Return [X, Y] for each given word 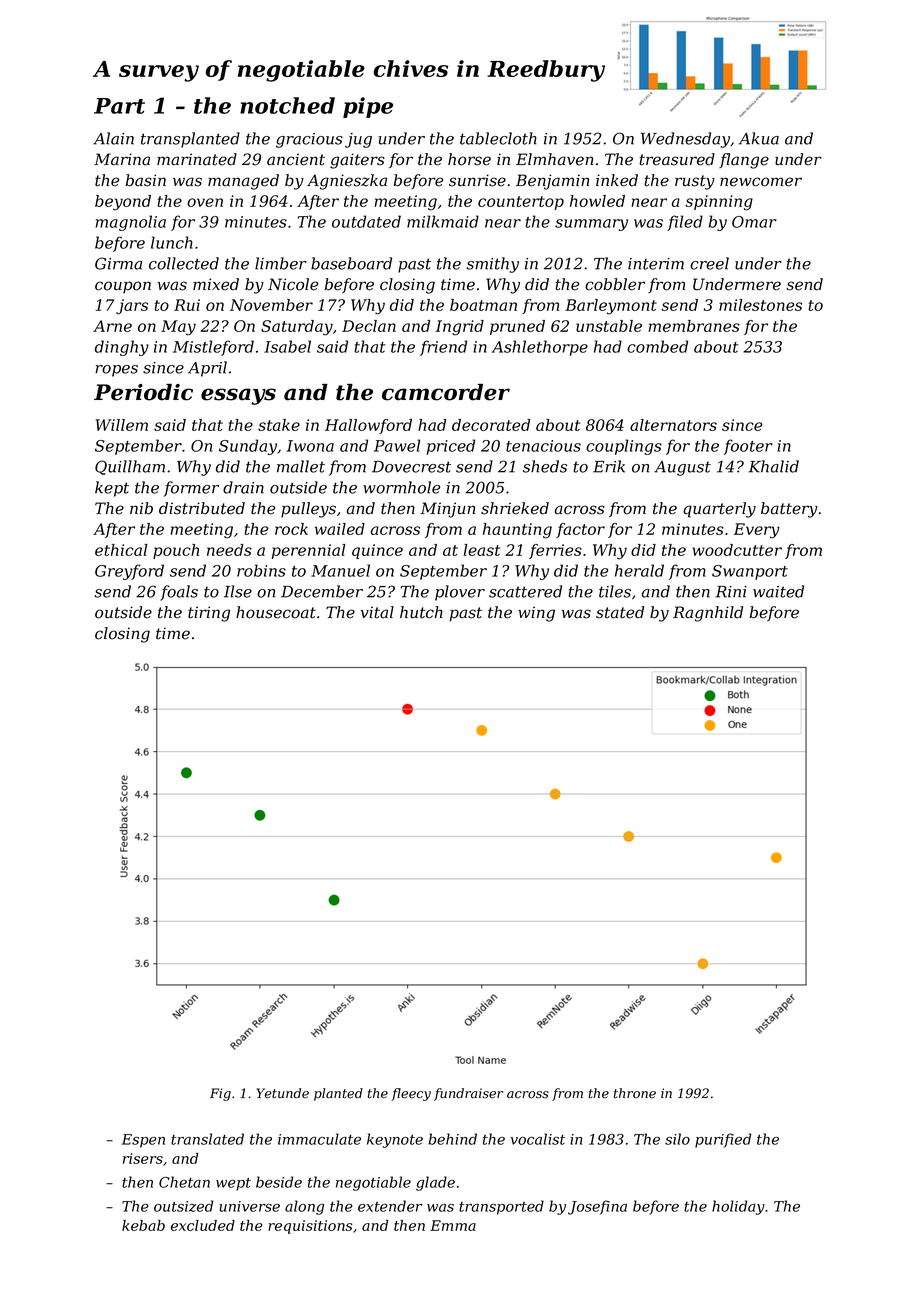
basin [146, 180]
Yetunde [283, 1093]
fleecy [411, 1094]
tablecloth [498, 138]
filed [685, 223]
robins [261, 570]
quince [377, 551]
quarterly [719, 510]
